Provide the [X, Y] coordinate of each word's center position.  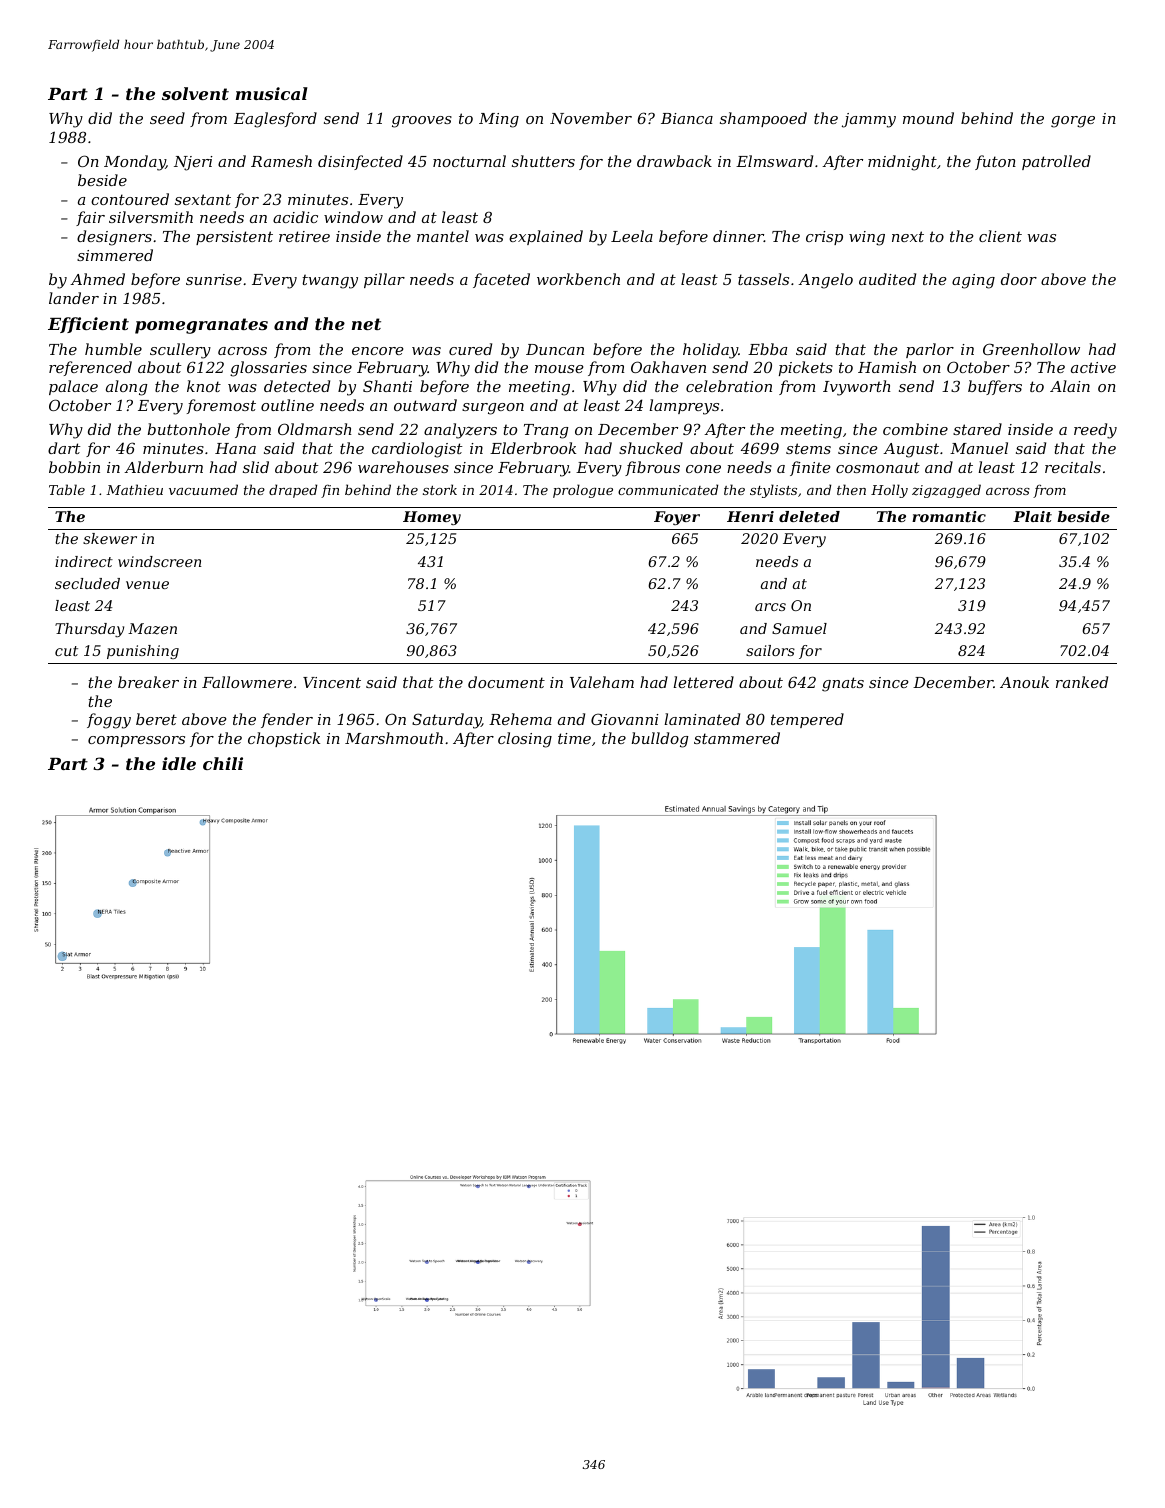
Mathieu [134, 489]
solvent [195, 93]
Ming [499, 120]
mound [928, 118]
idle [179, 763]
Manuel [979, 448]
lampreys [684, 407]
